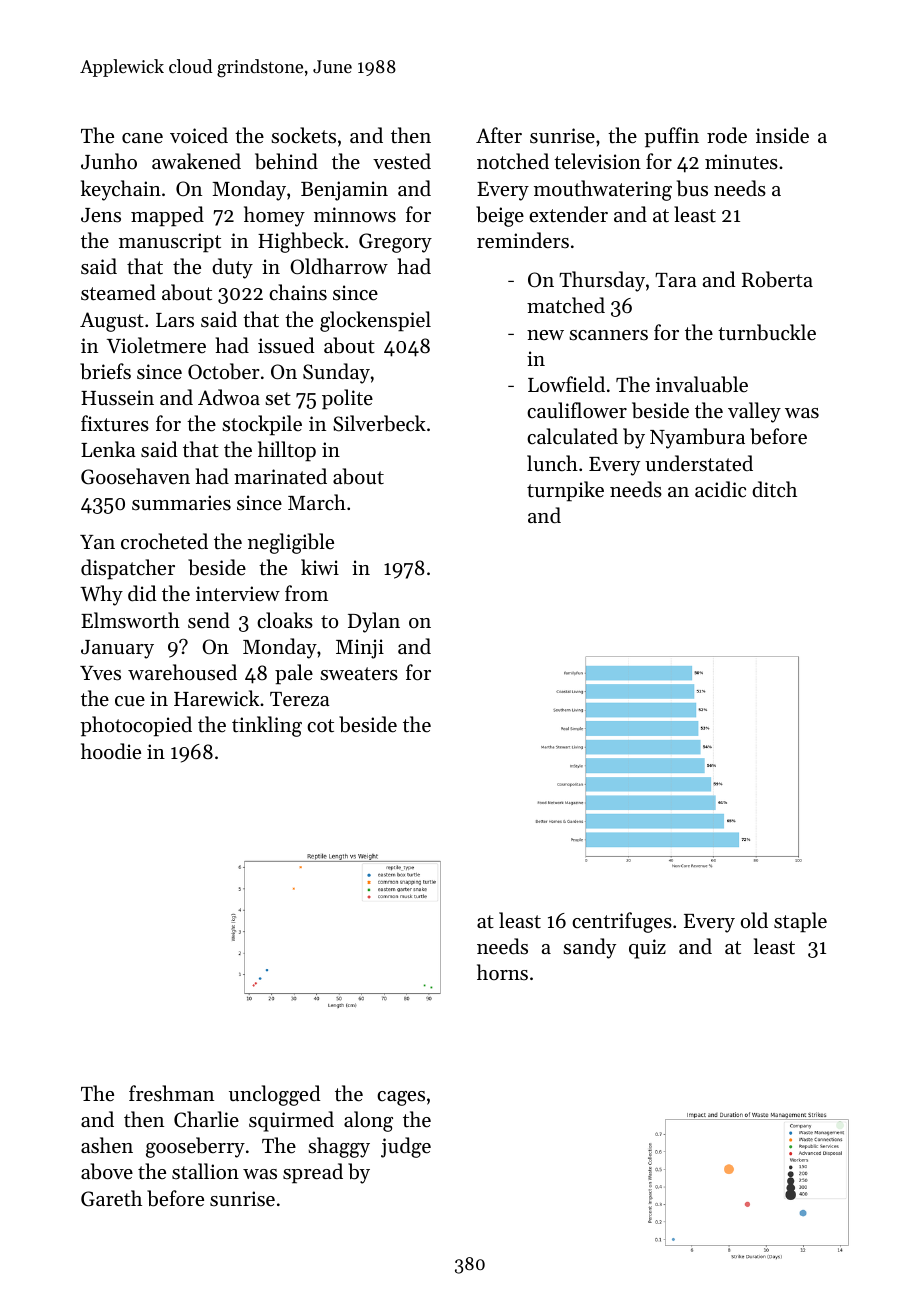  Describe the element at coordinates (499, 135) in the screenshot. I see `After` at that location.
